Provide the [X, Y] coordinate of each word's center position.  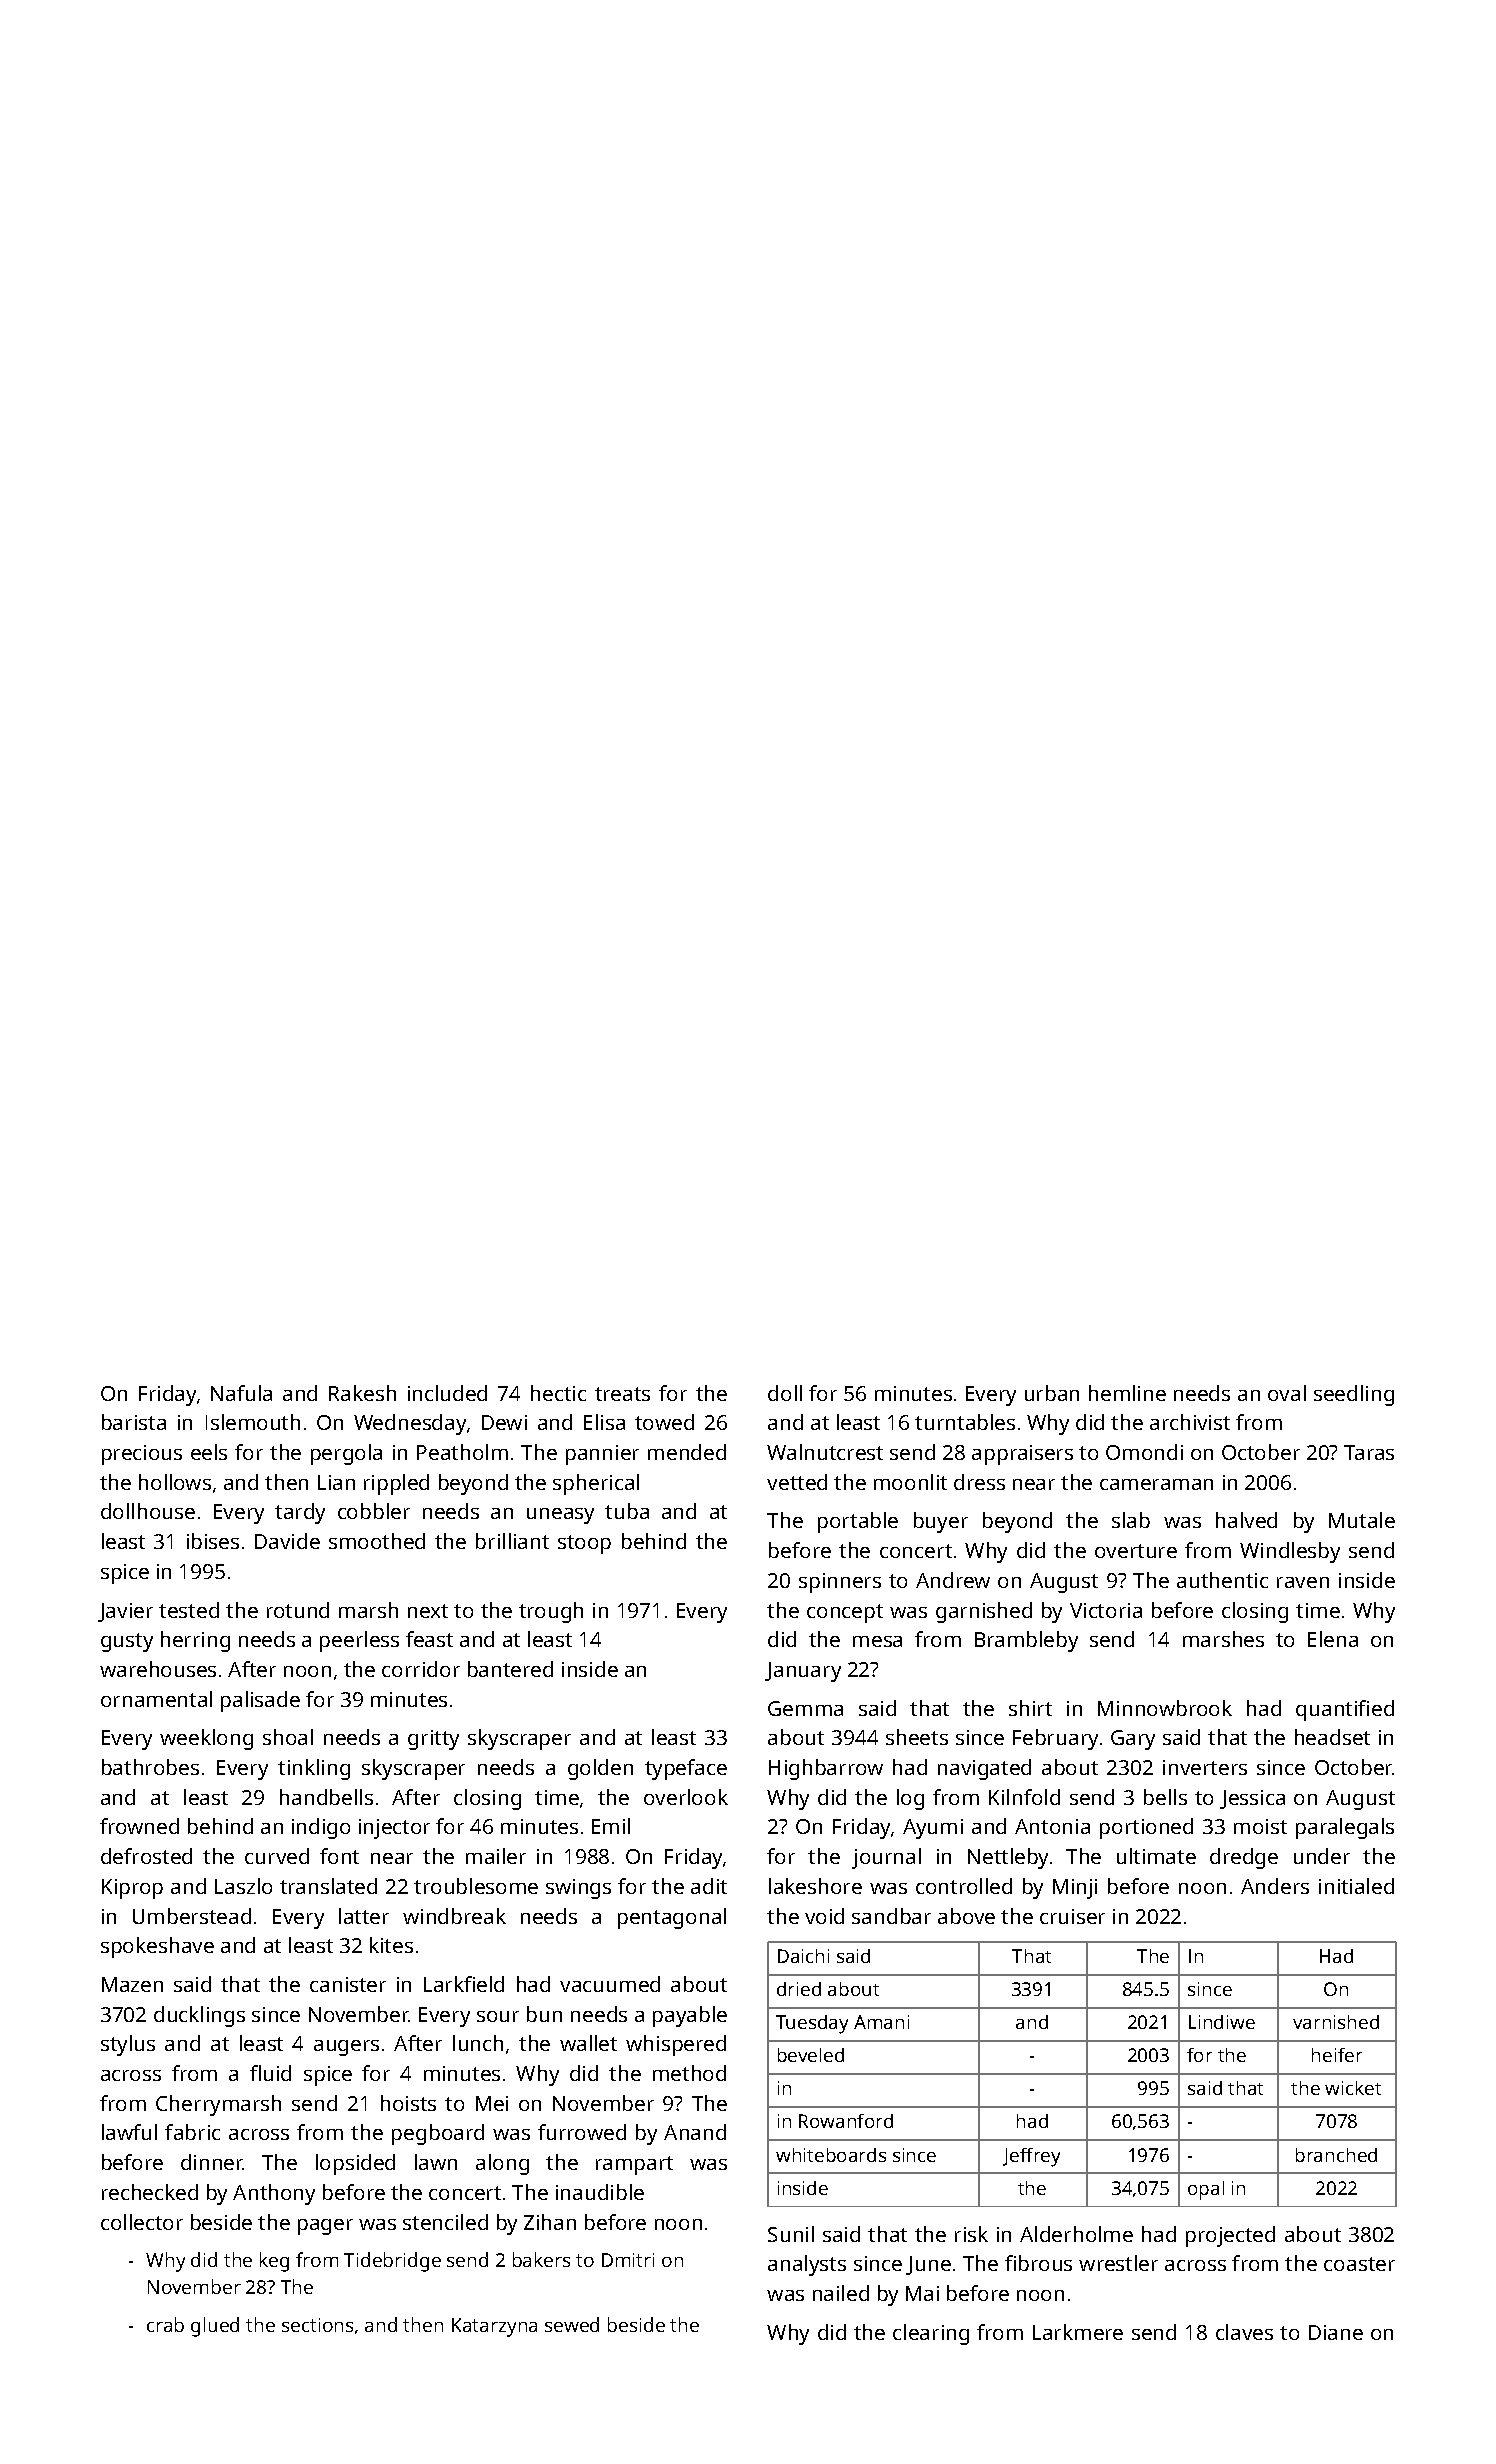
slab [1131, 1520]
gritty [433, 1740]
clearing [931, 2334]
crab [165, 2324]
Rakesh [362, 1393]
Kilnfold [1024, 1797]
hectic [558, 1393]
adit [709, 1886]
